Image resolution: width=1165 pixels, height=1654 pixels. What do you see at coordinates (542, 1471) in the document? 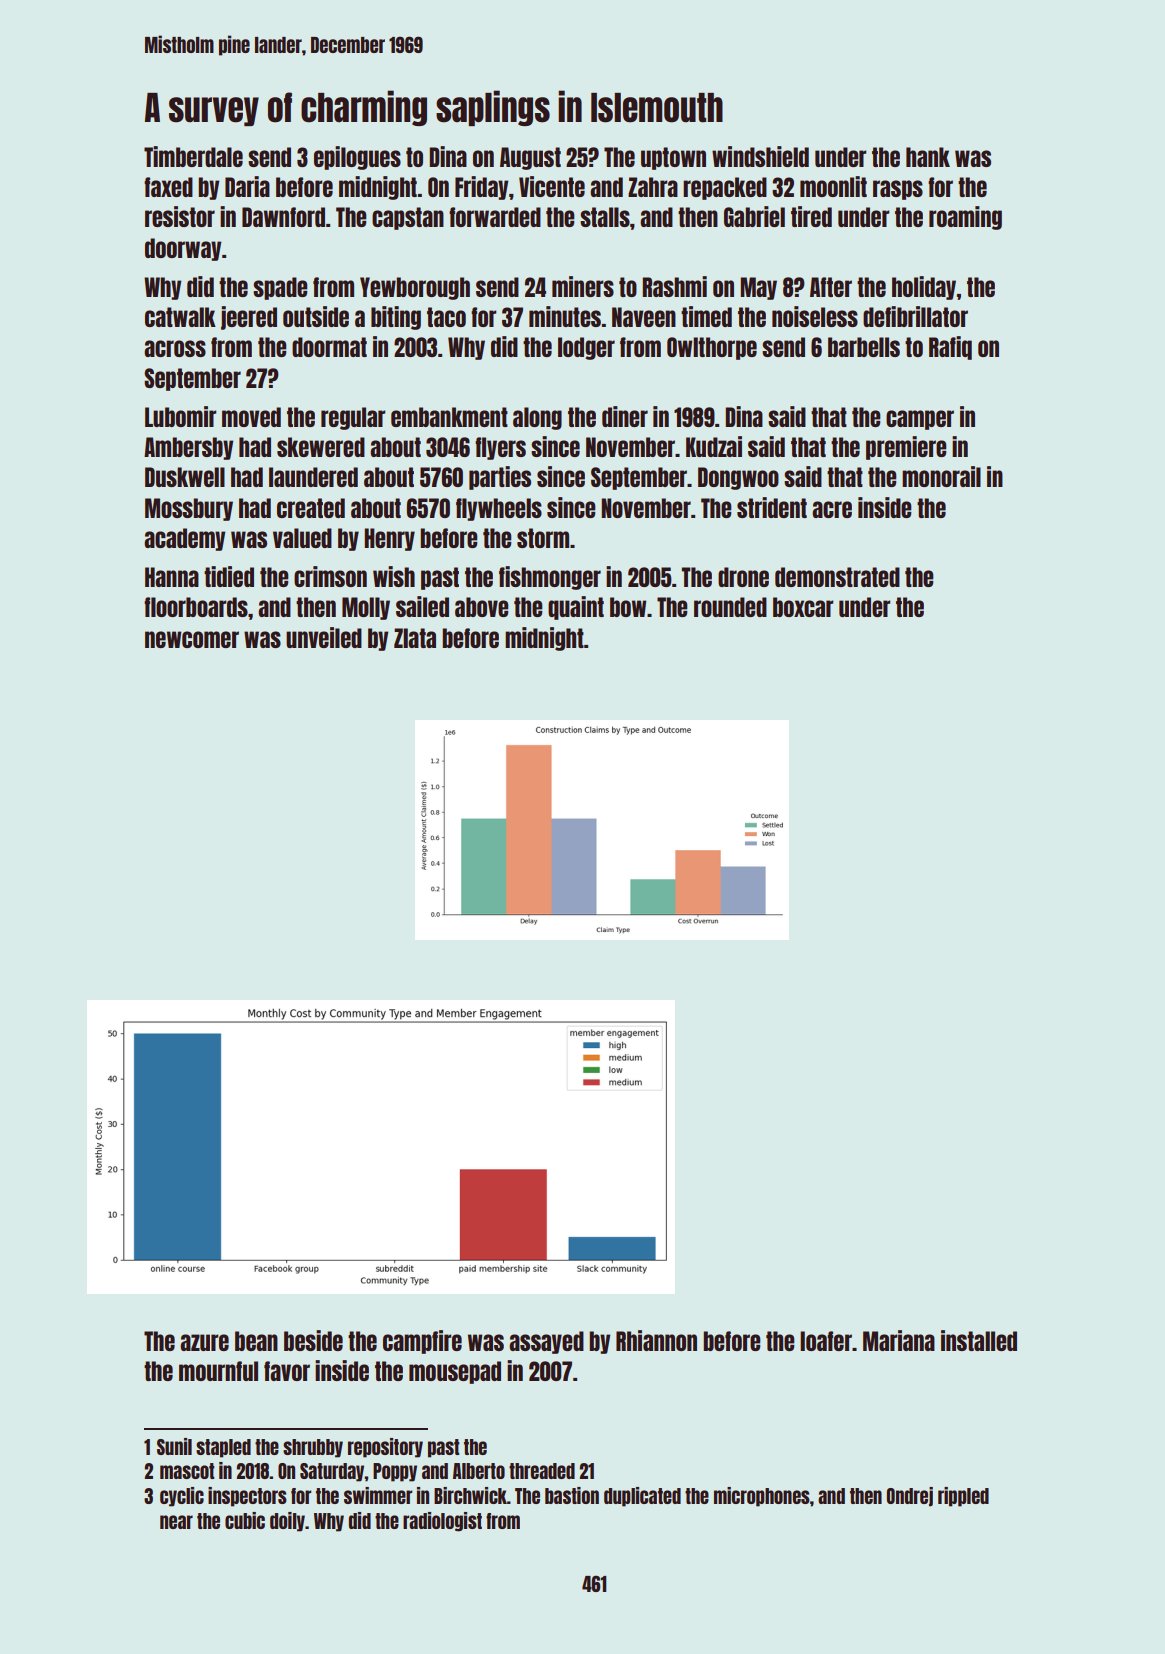
I see `threaded` at bounding box center [542, 1471].
